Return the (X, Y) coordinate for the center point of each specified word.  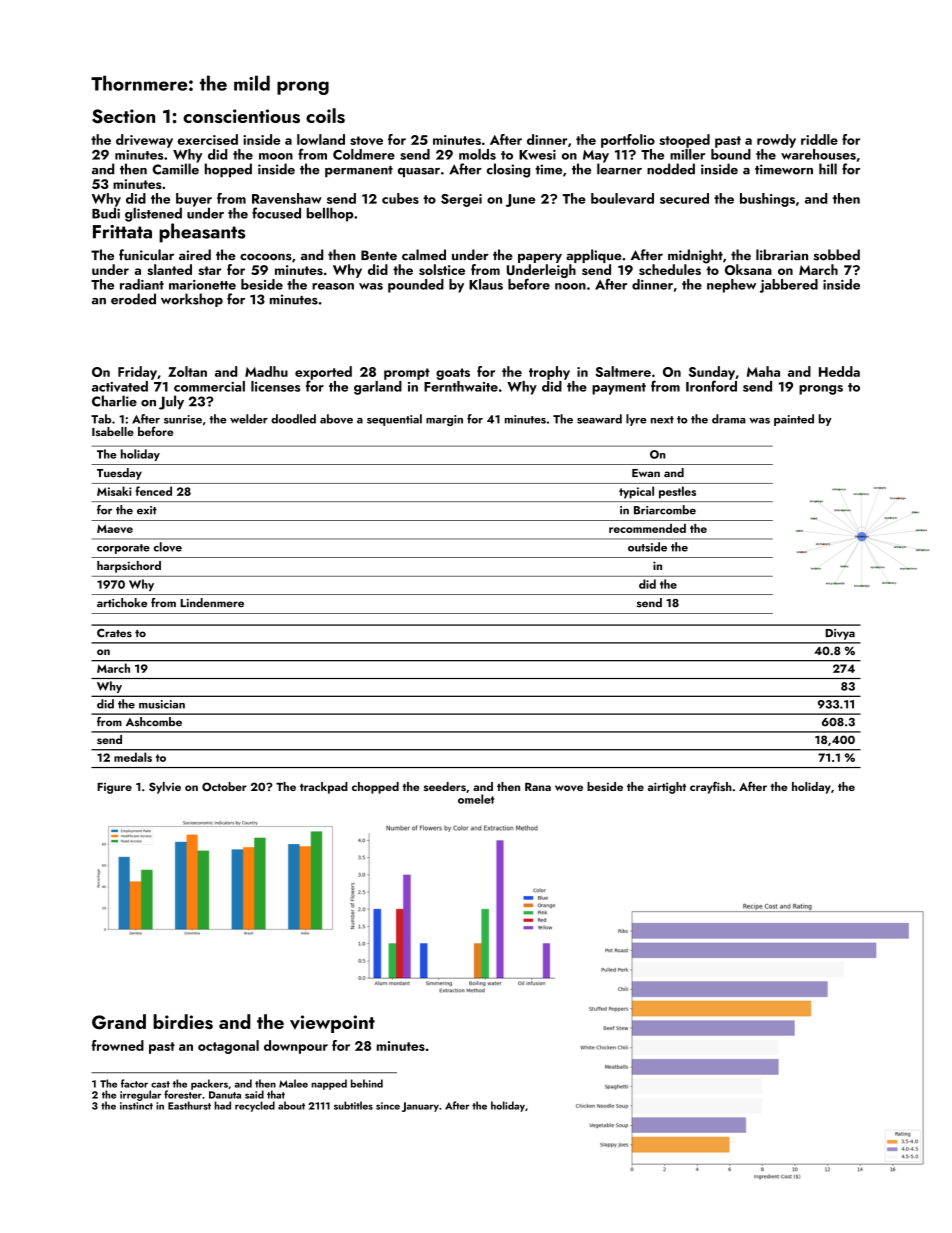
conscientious (241, 116)
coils (325, 115)
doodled (293, 419)
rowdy (776, 141)
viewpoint (332, 1024)
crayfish (711, 787)
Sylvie (165, 788)
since (388, 1106)
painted (794, 420)
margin (444, 420)
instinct (136, 1106)
